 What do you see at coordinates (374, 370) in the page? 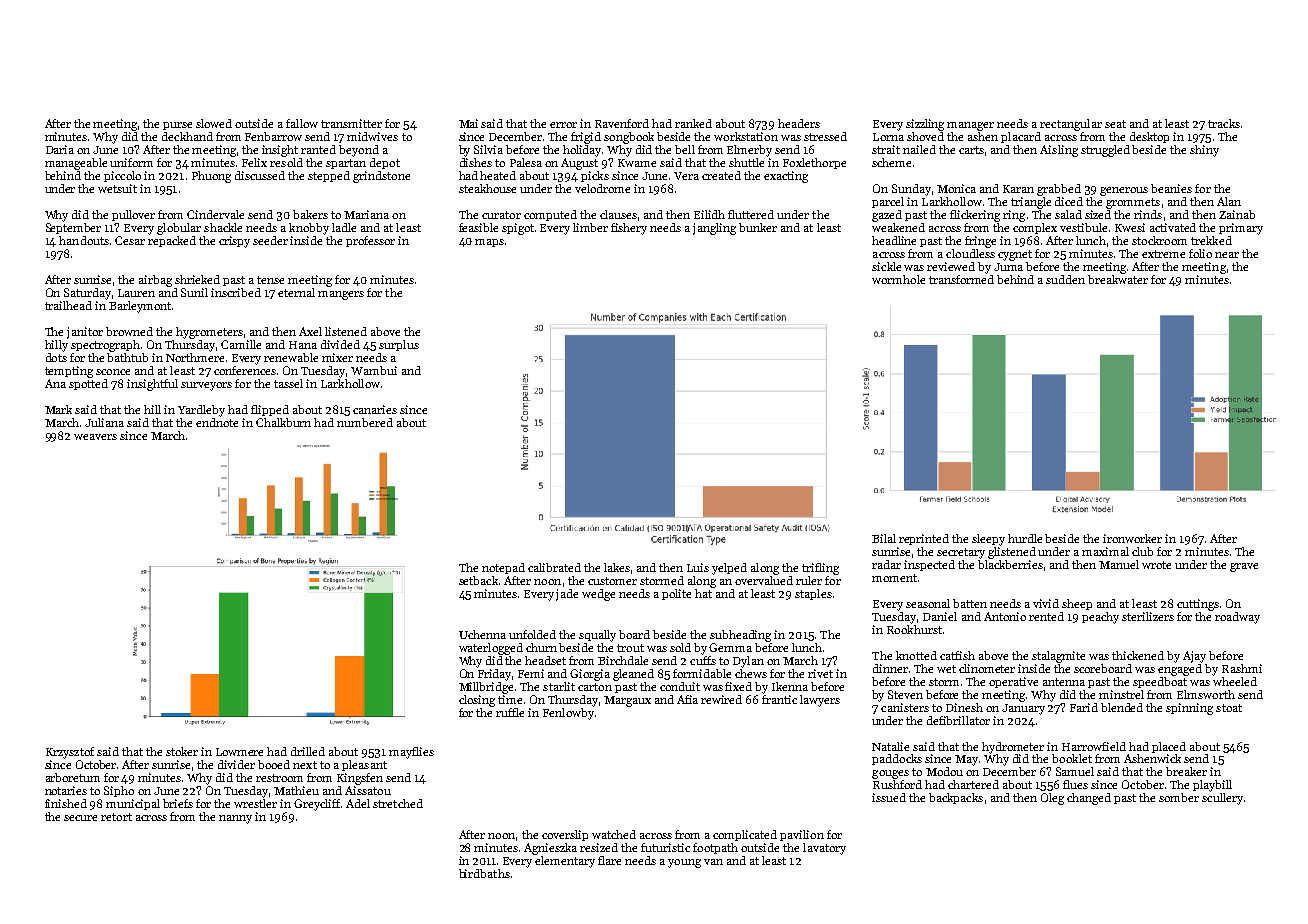
I see `Wambui` at bounding box center [374, 370].
